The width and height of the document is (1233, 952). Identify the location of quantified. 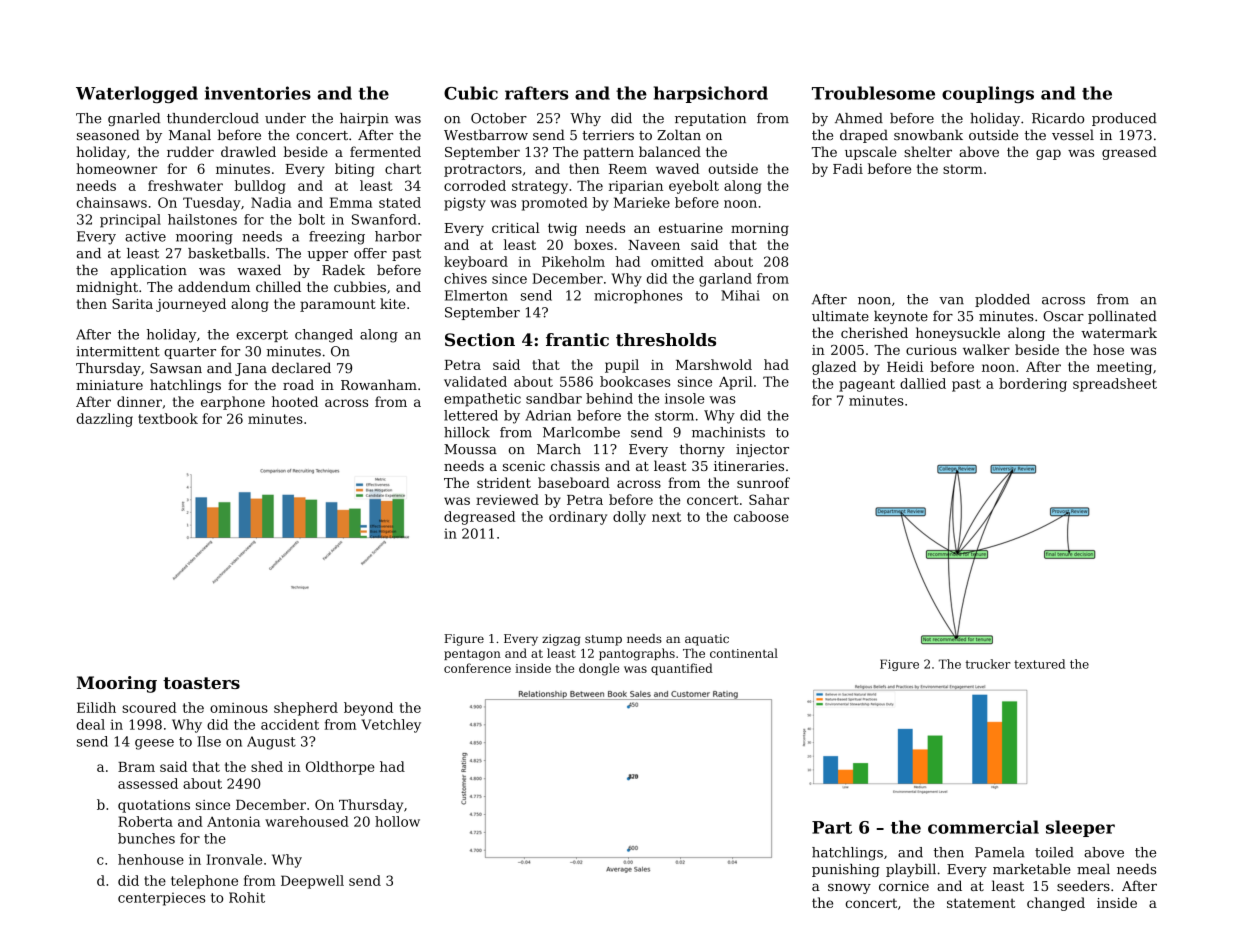
(682, 669).
